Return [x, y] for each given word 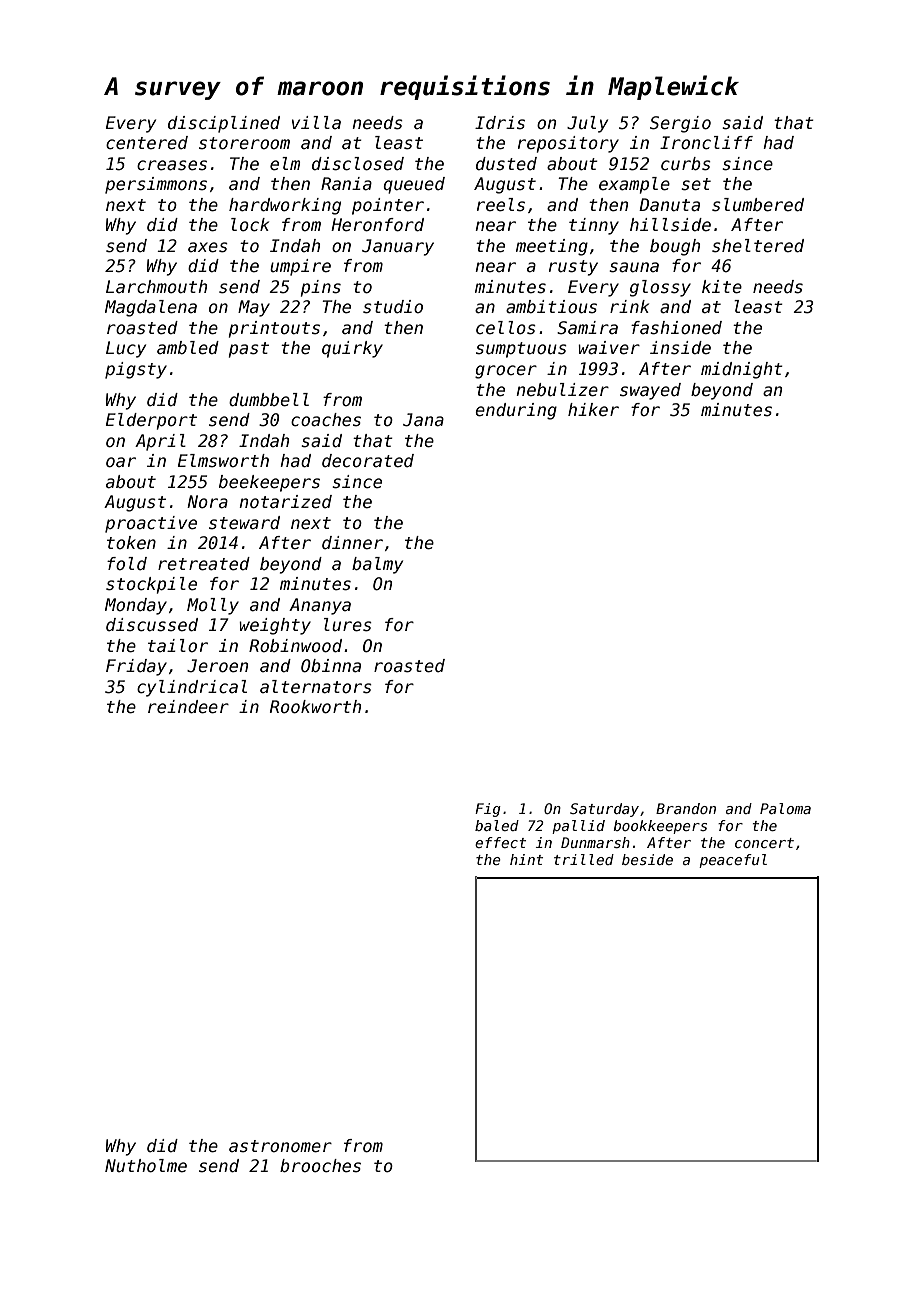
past [248, 350]
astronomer [280, 1146]
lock [250, 225]
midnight [742, 370]
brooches [320, 1166]
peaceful [733, 861]
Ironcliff [706, 143]
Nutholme [146, 1166]
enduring [516, 411]
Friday [136, 667]
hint [526, 859]
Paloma [785, 808]
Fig [488, 810]
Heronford [377, 225]
